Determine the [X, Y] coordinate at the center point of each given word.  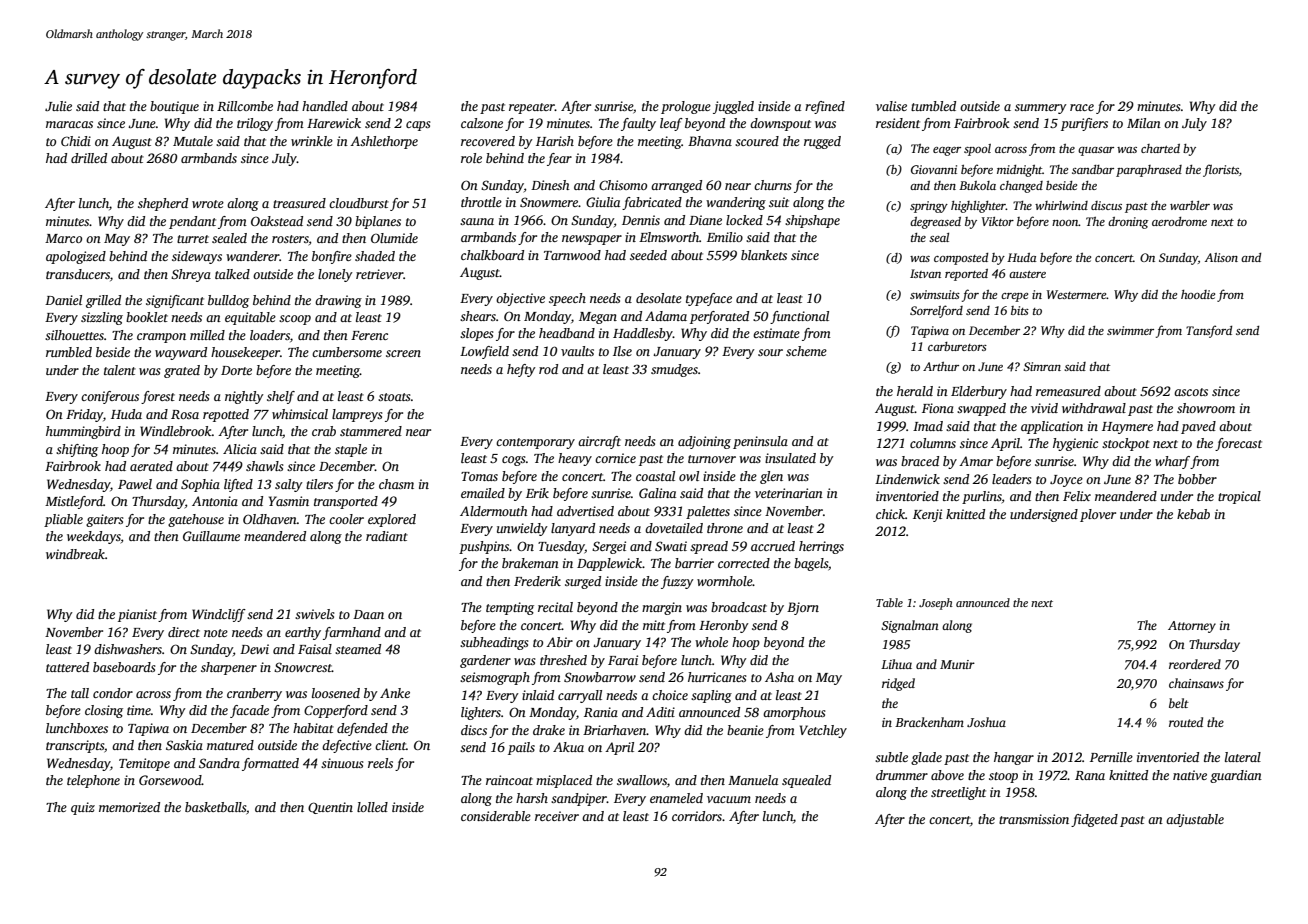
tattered [67, 667]
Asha [779, 677]
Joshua [986, 722]
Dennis [641, 220]
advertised [585, 511]
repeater [532, 108]
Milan [1144, 123]
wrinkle [312, 141]
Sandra [219, 763]
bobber [1197, 479]
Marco [63, 238]
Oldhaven [270, 519]
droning [1128, 223]
